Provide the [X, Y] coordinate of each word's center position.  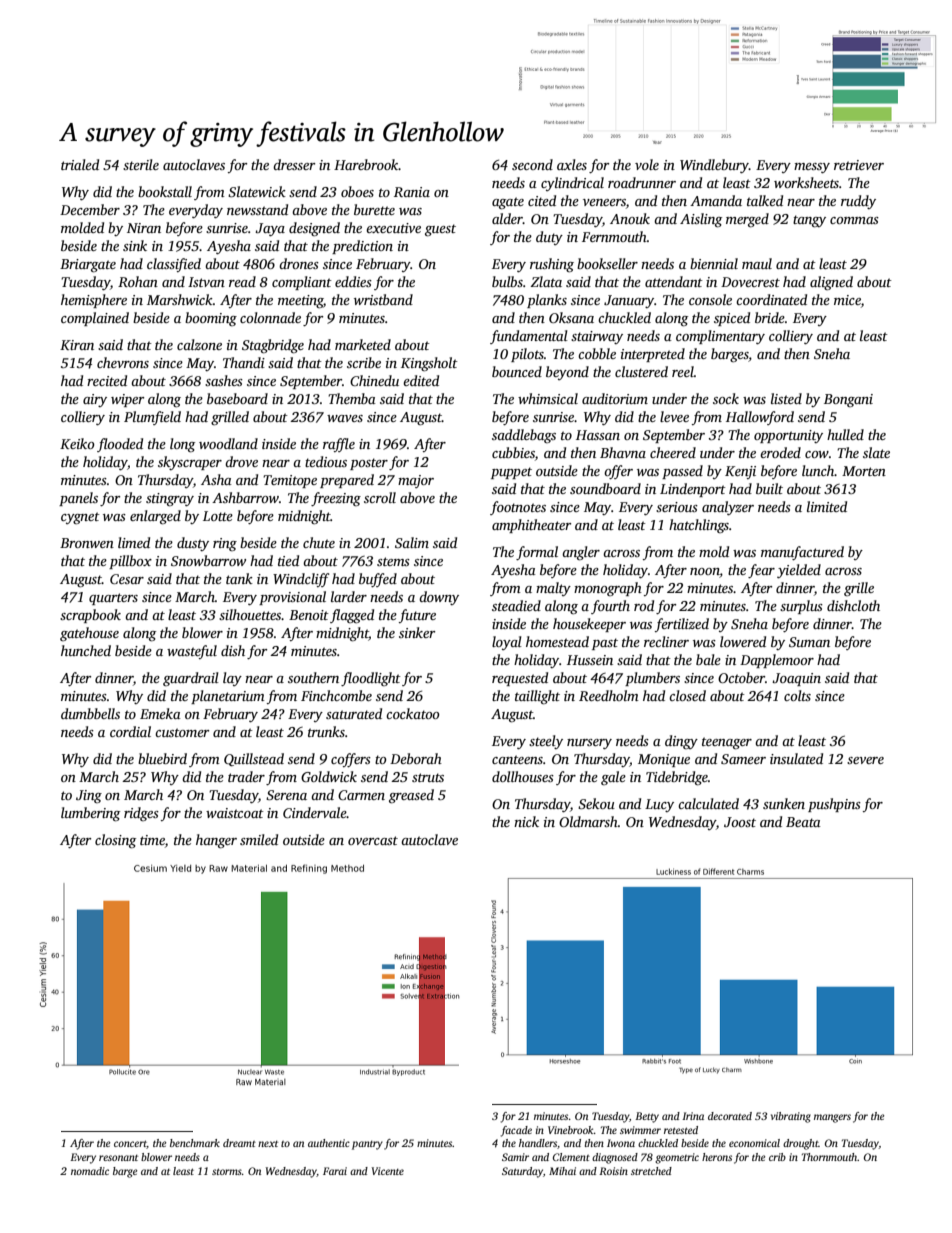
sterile [141, 164]
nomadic [90, 1171]
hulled [845, 434]
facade [516, 1131]
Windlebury [714, 166]
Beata [803, 822]
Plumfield [152, 418]
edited [421, 380]
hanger [216, 841]
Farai [335, 1171]
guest [440, 230]
